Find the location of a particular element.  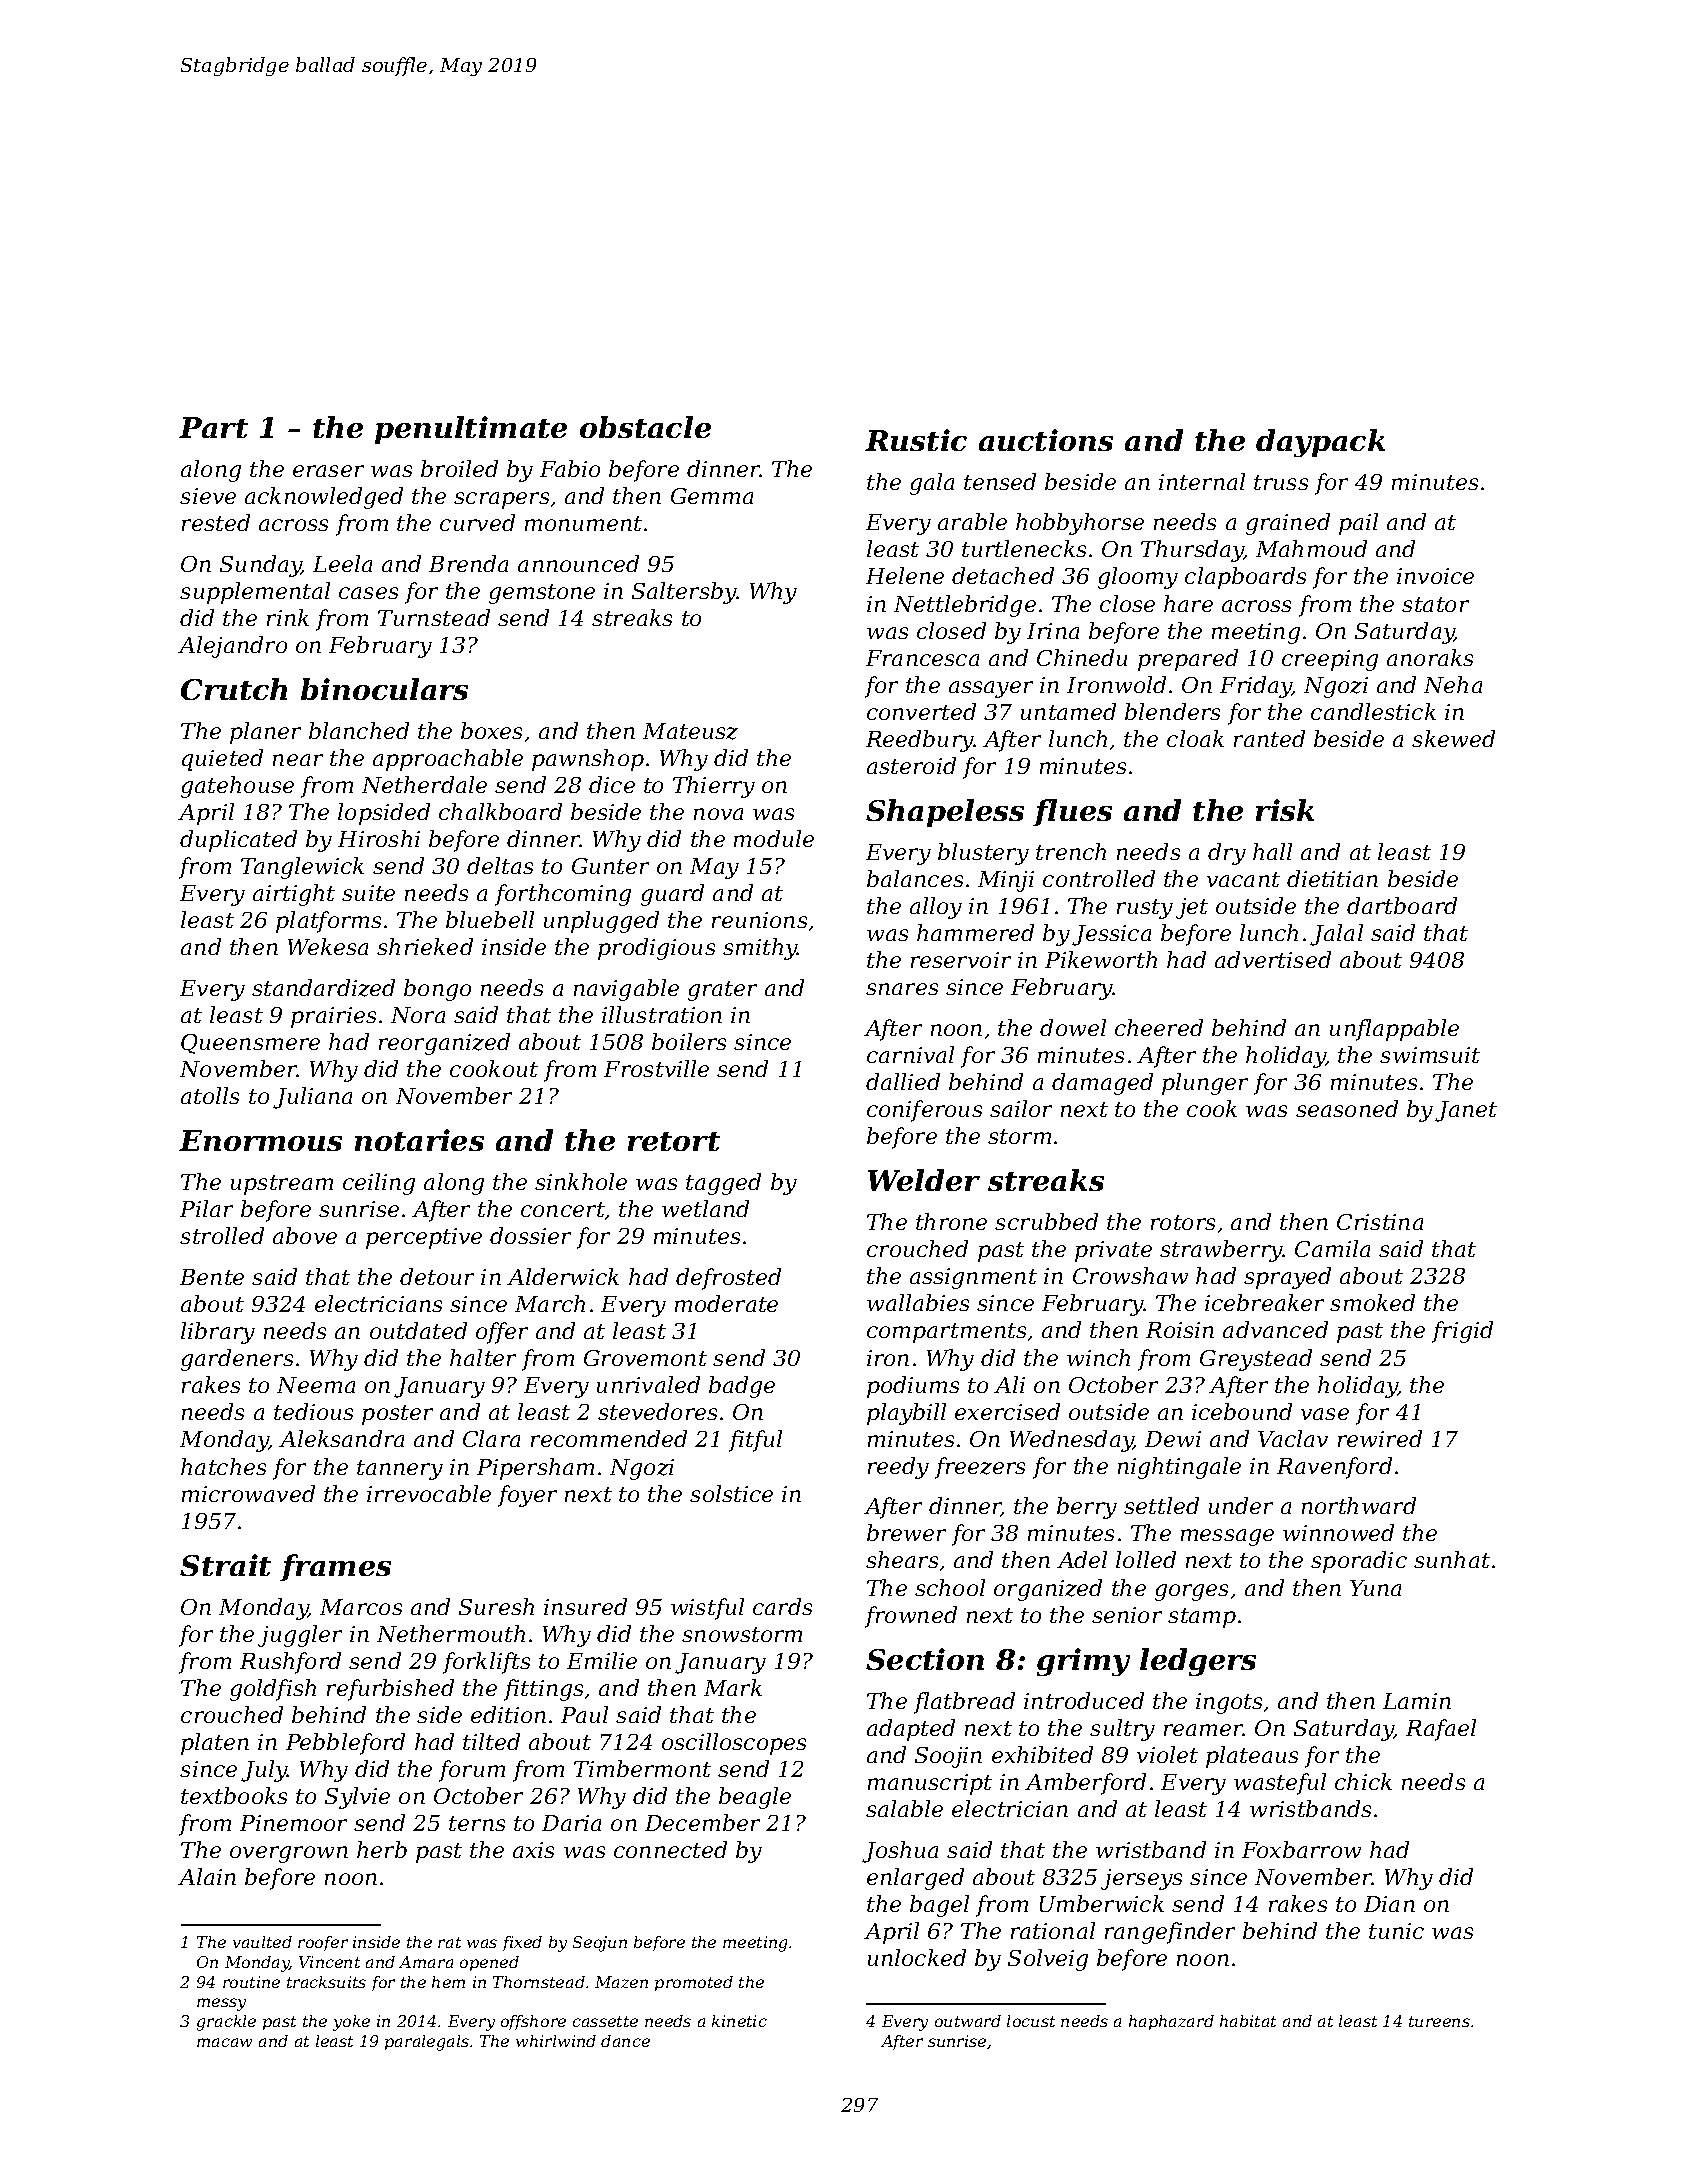

dry is located at coordinates (1227, 854).
